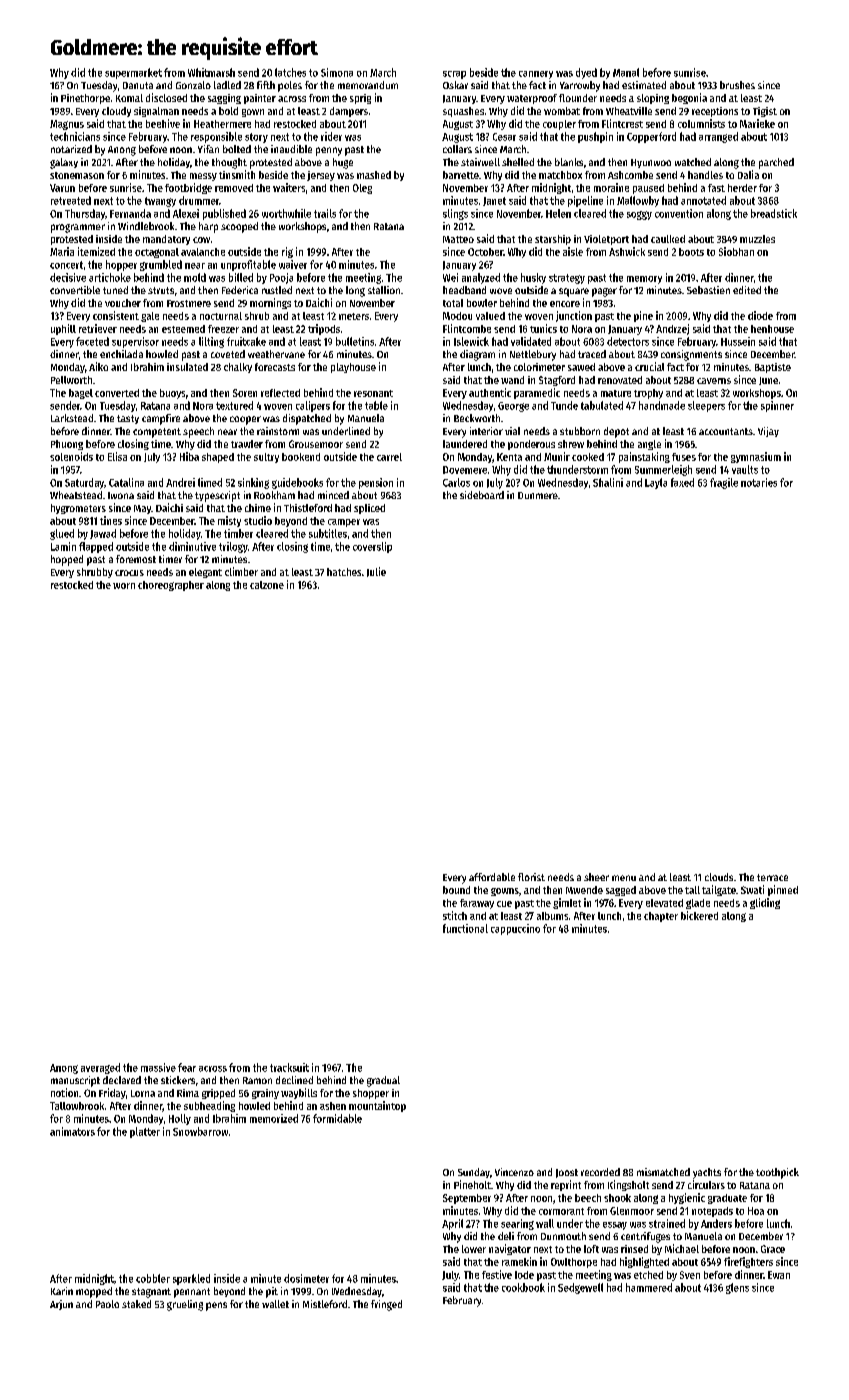 The height and width of the screenshot is (1400, 849). What do you see at coordinates (72, 1131) in the screenshot?
I see `animators` at bounding box center [72, 1131].
